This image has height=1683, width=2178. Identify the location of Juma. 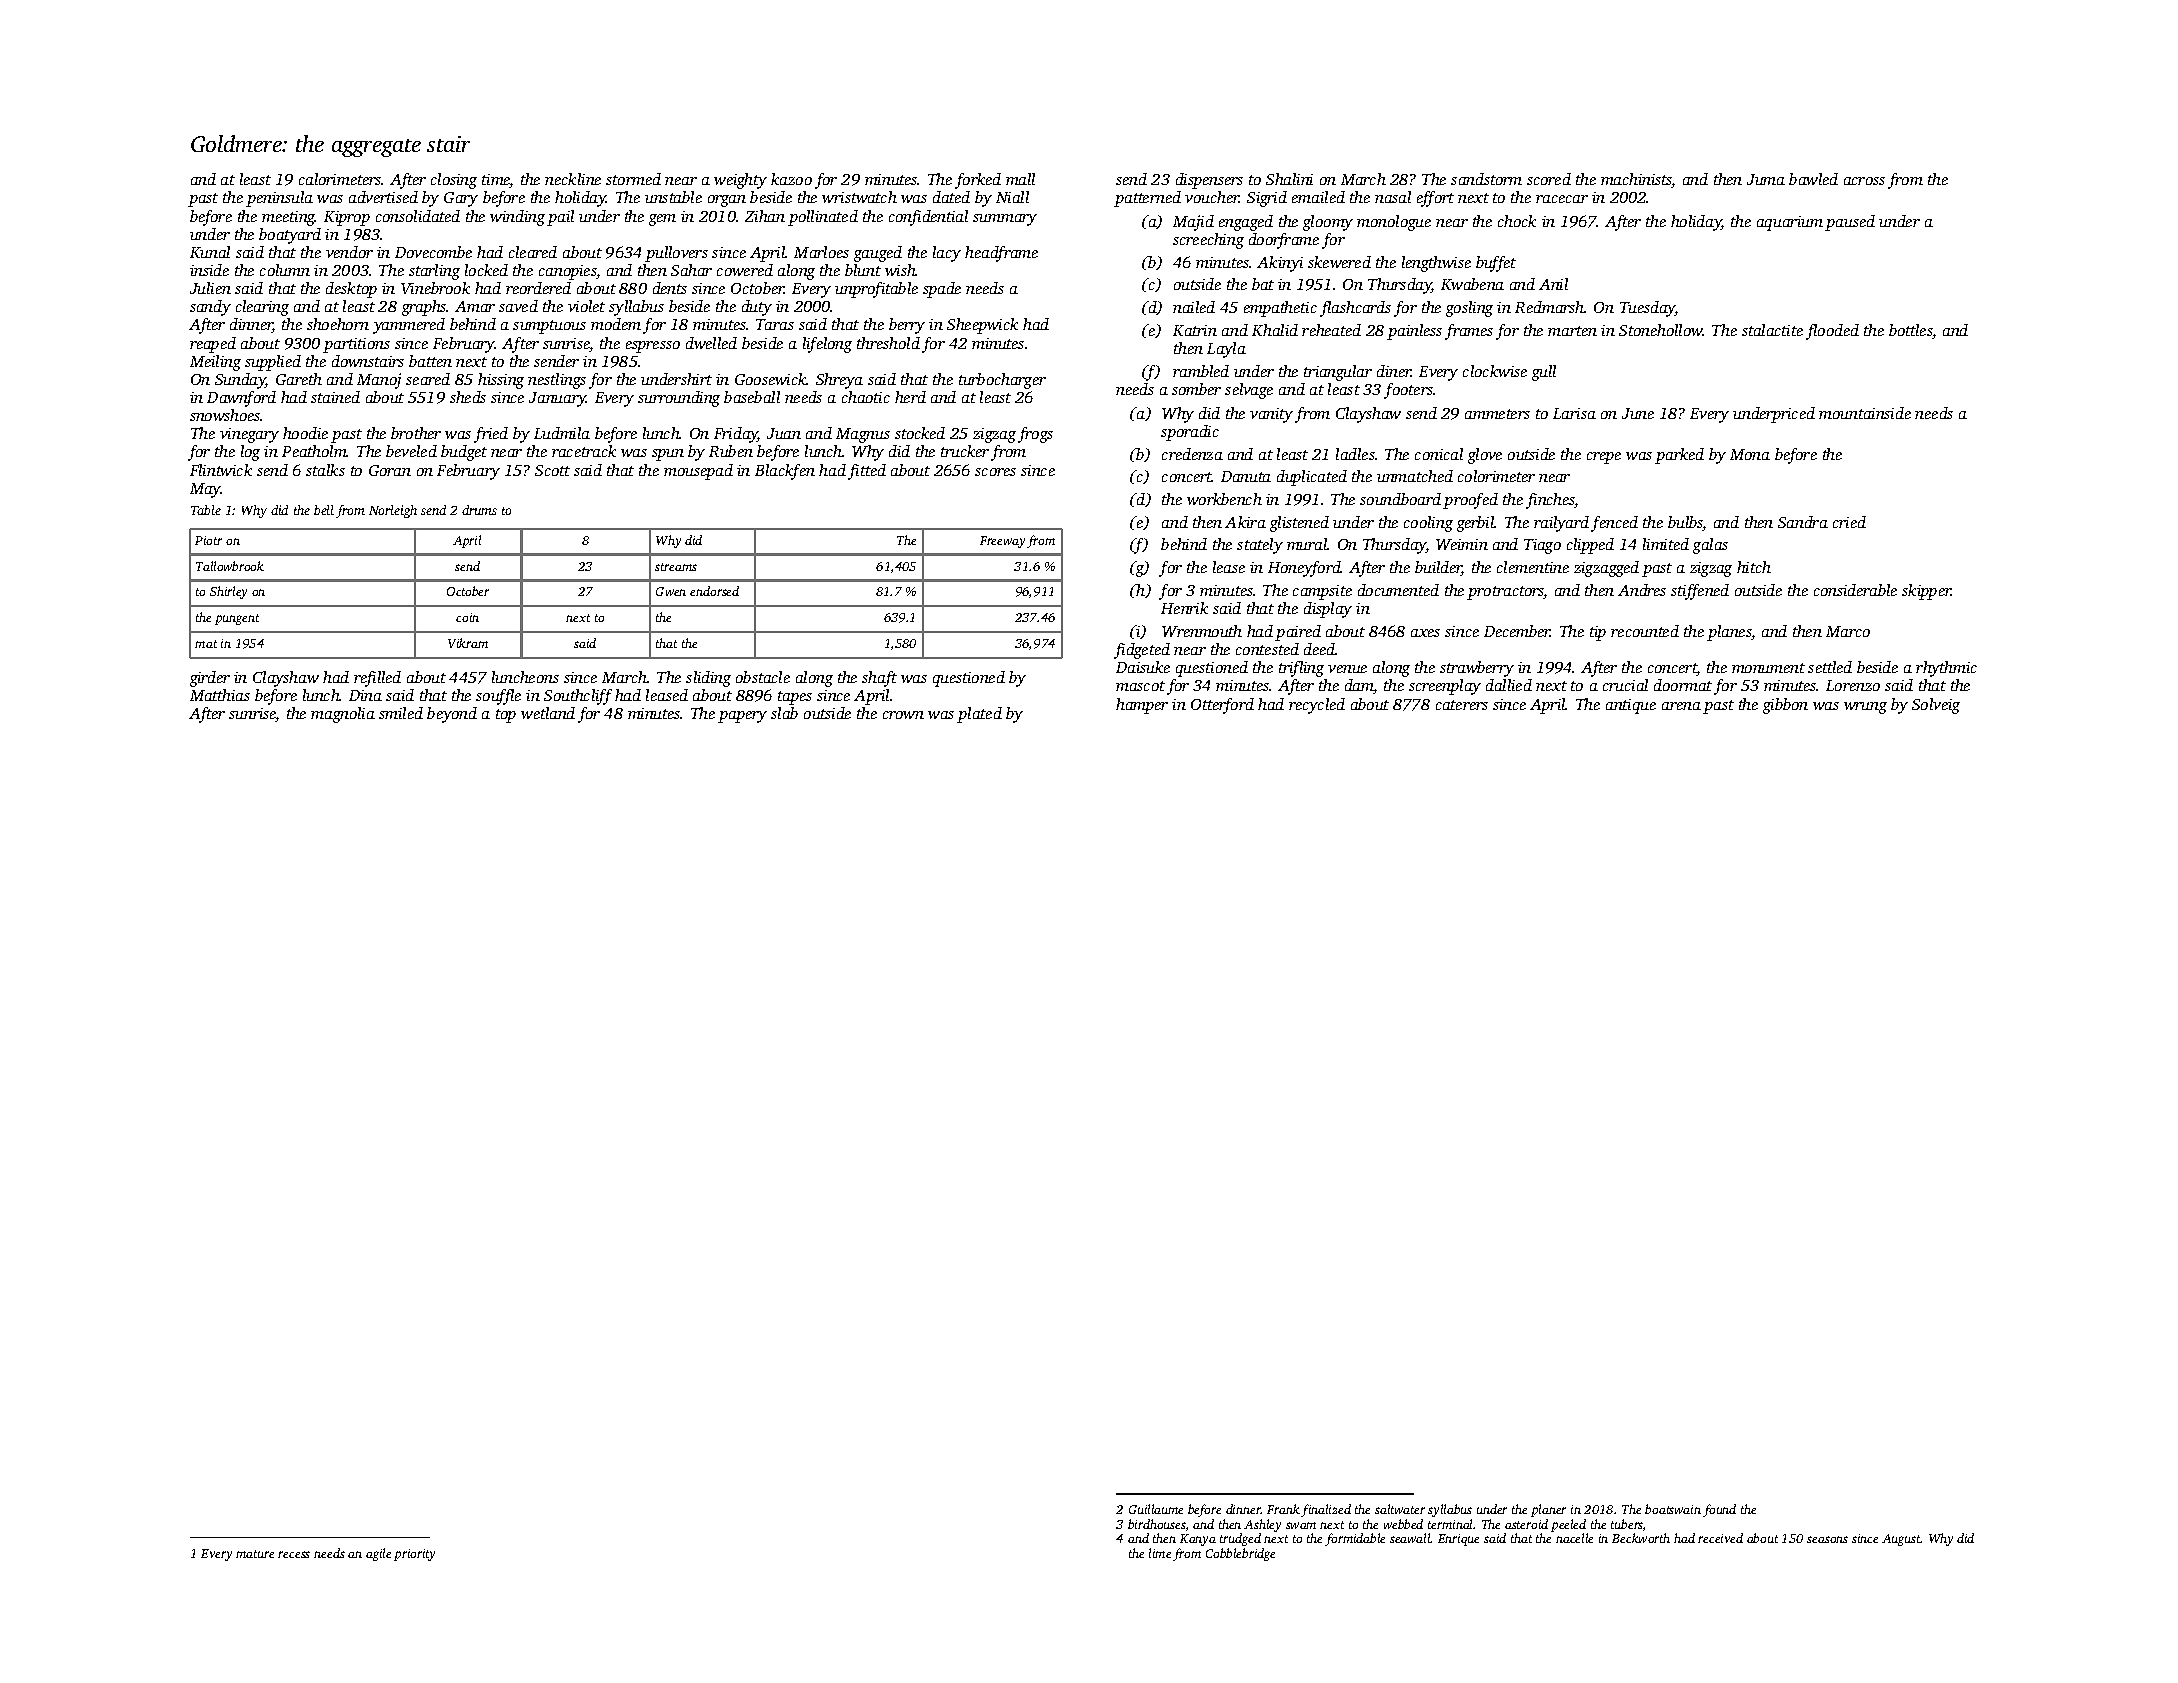
(1766, 179).
